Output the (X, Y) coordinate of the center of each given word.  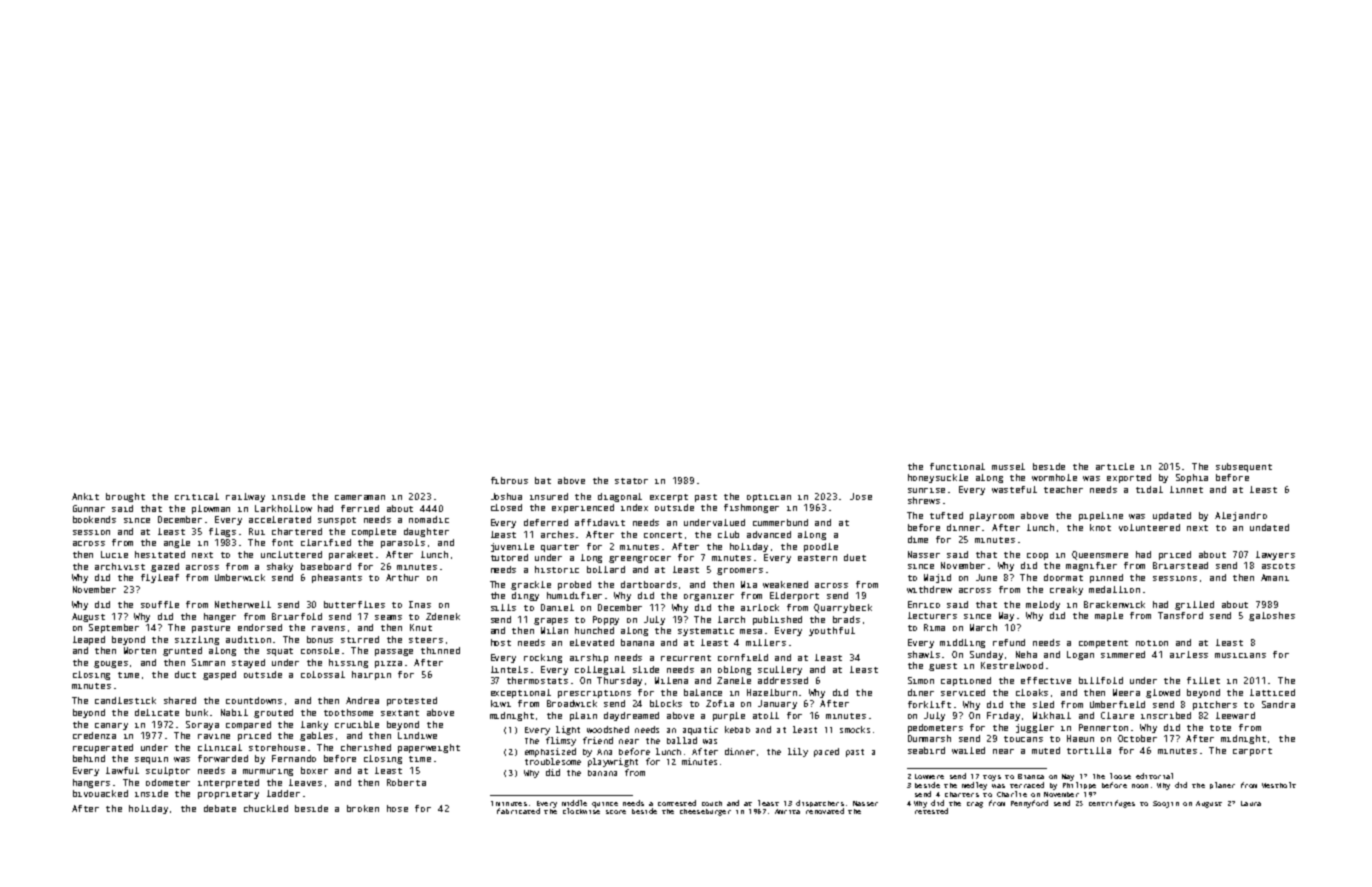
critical (197, 496)
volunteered (1149, 527)
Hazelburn (772, 692)
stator (631, 481)
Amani (1275, 577)
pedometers (935, 728)
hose (397, 808)
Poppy (606, 620)
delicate (157, 712)
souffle (160, 604)
